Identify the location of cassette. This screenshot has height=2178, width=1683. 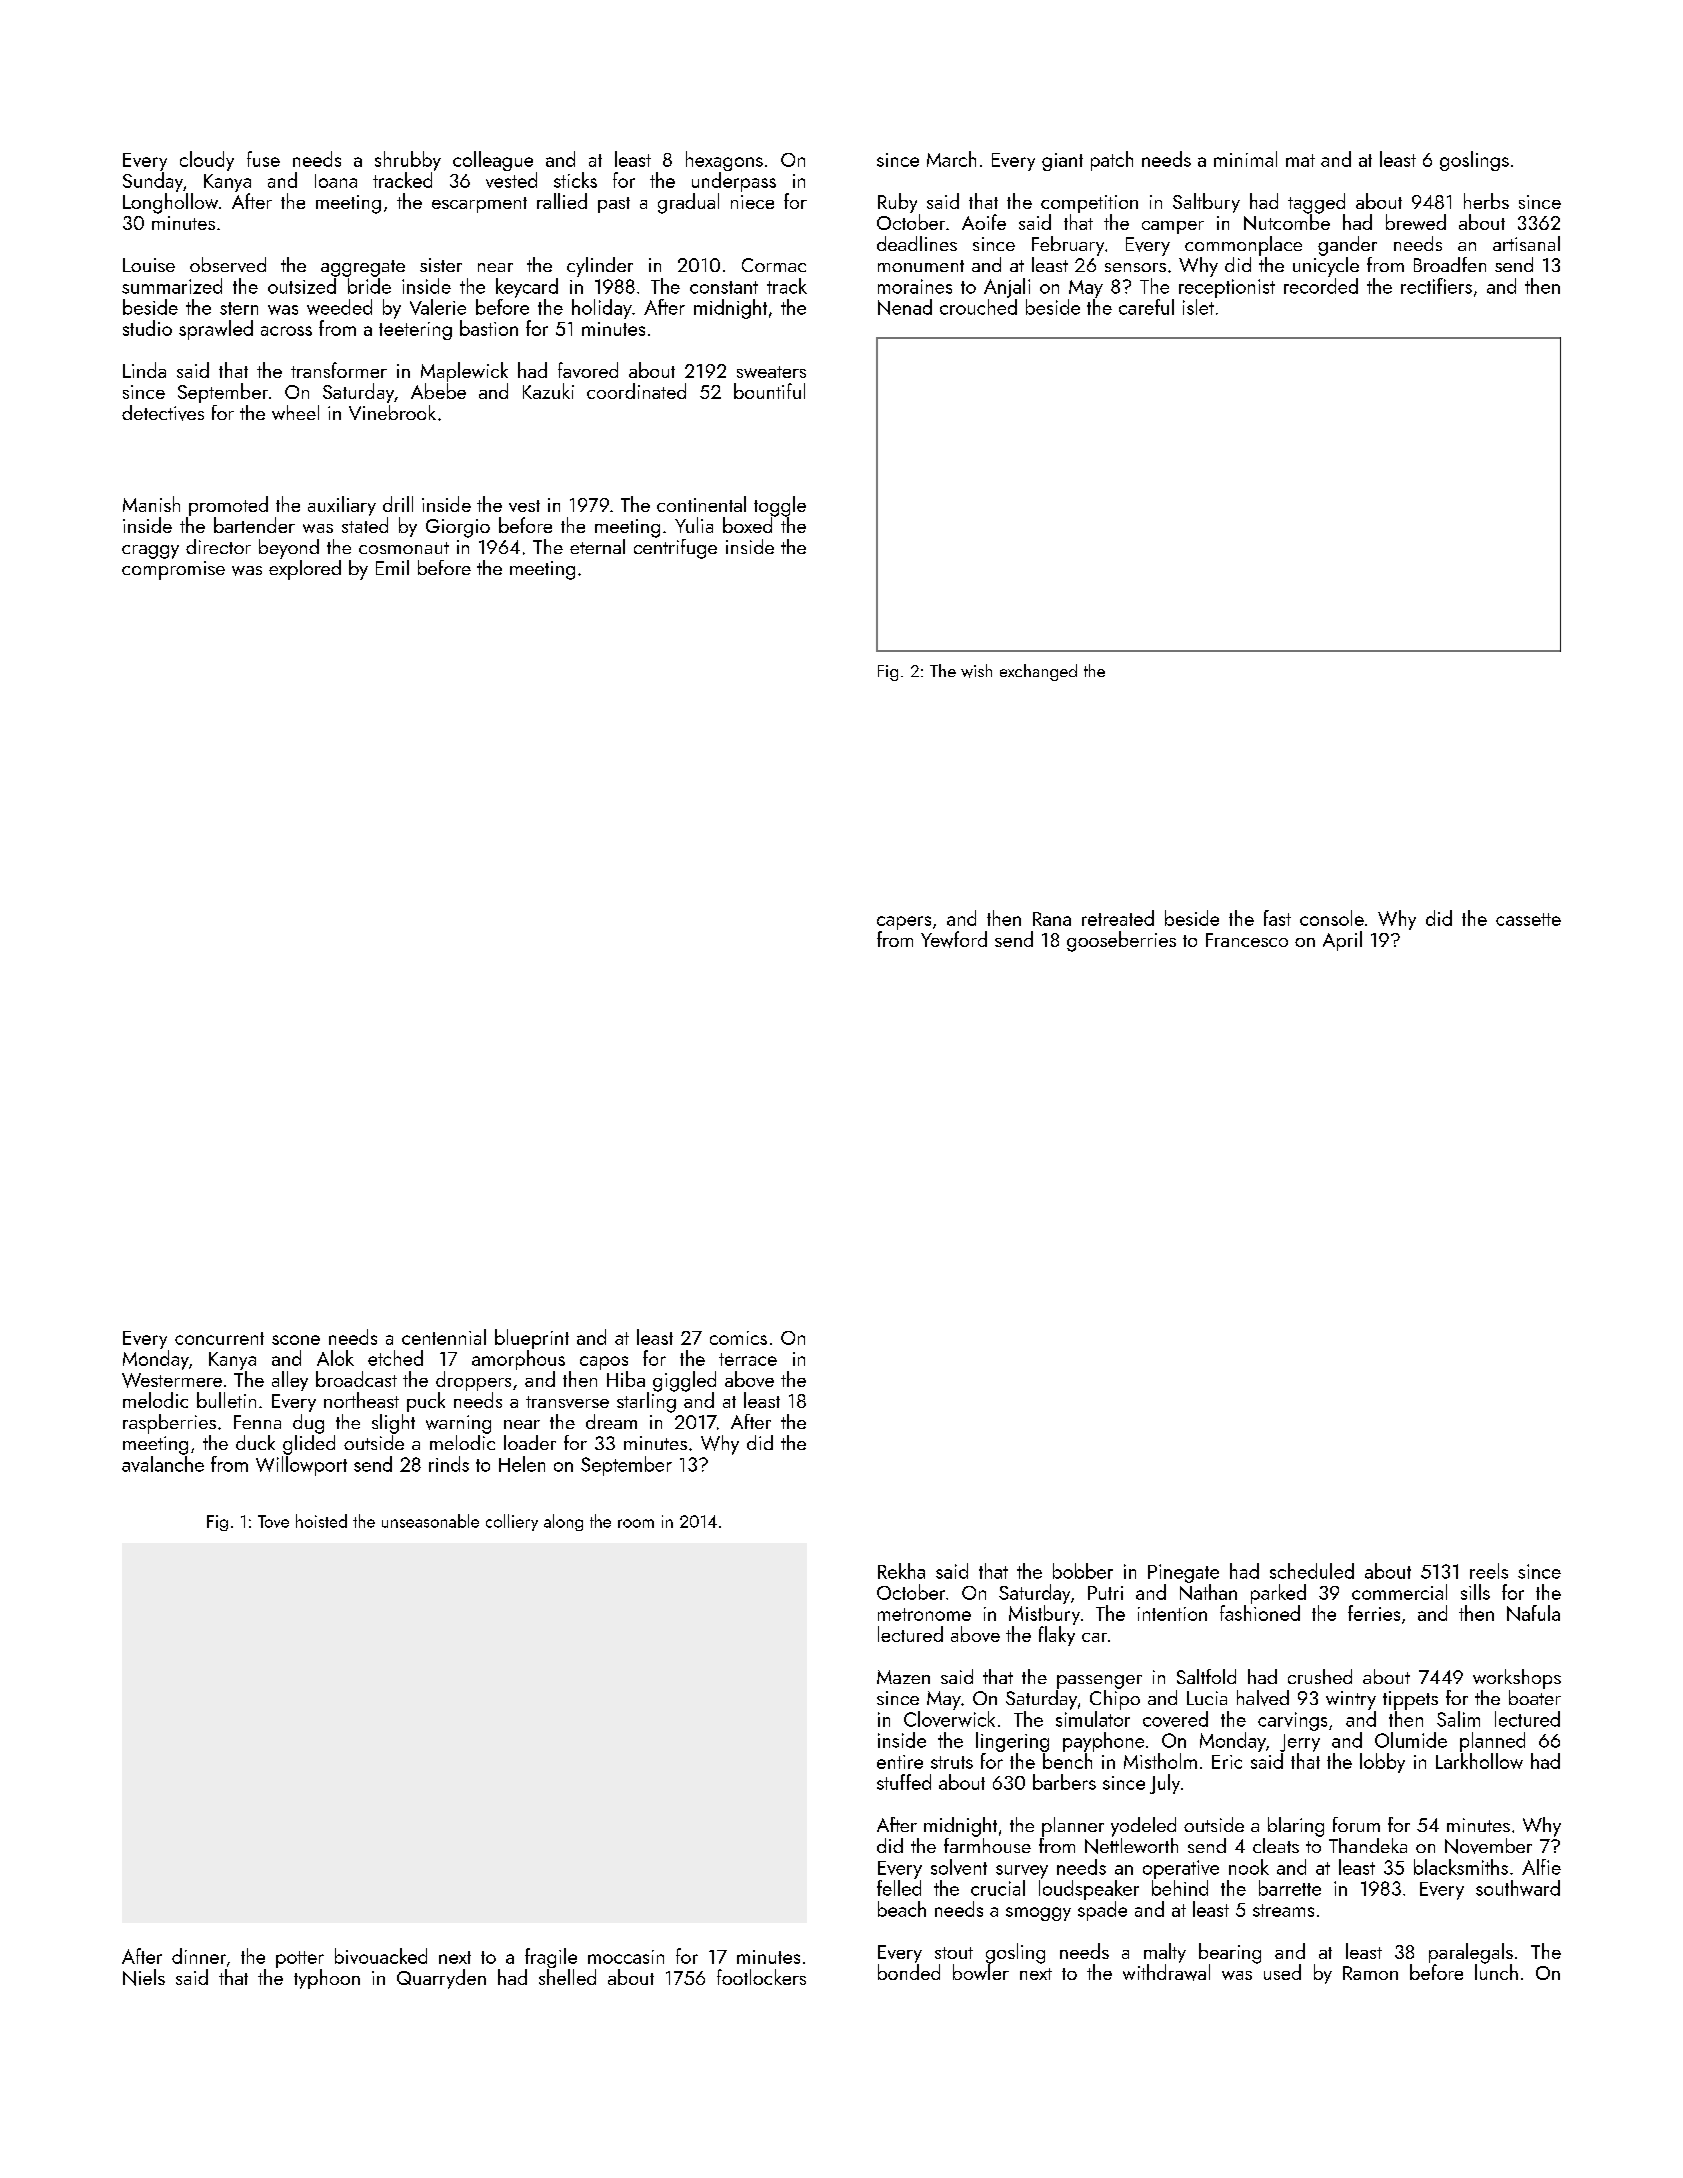
(1528, 919).
